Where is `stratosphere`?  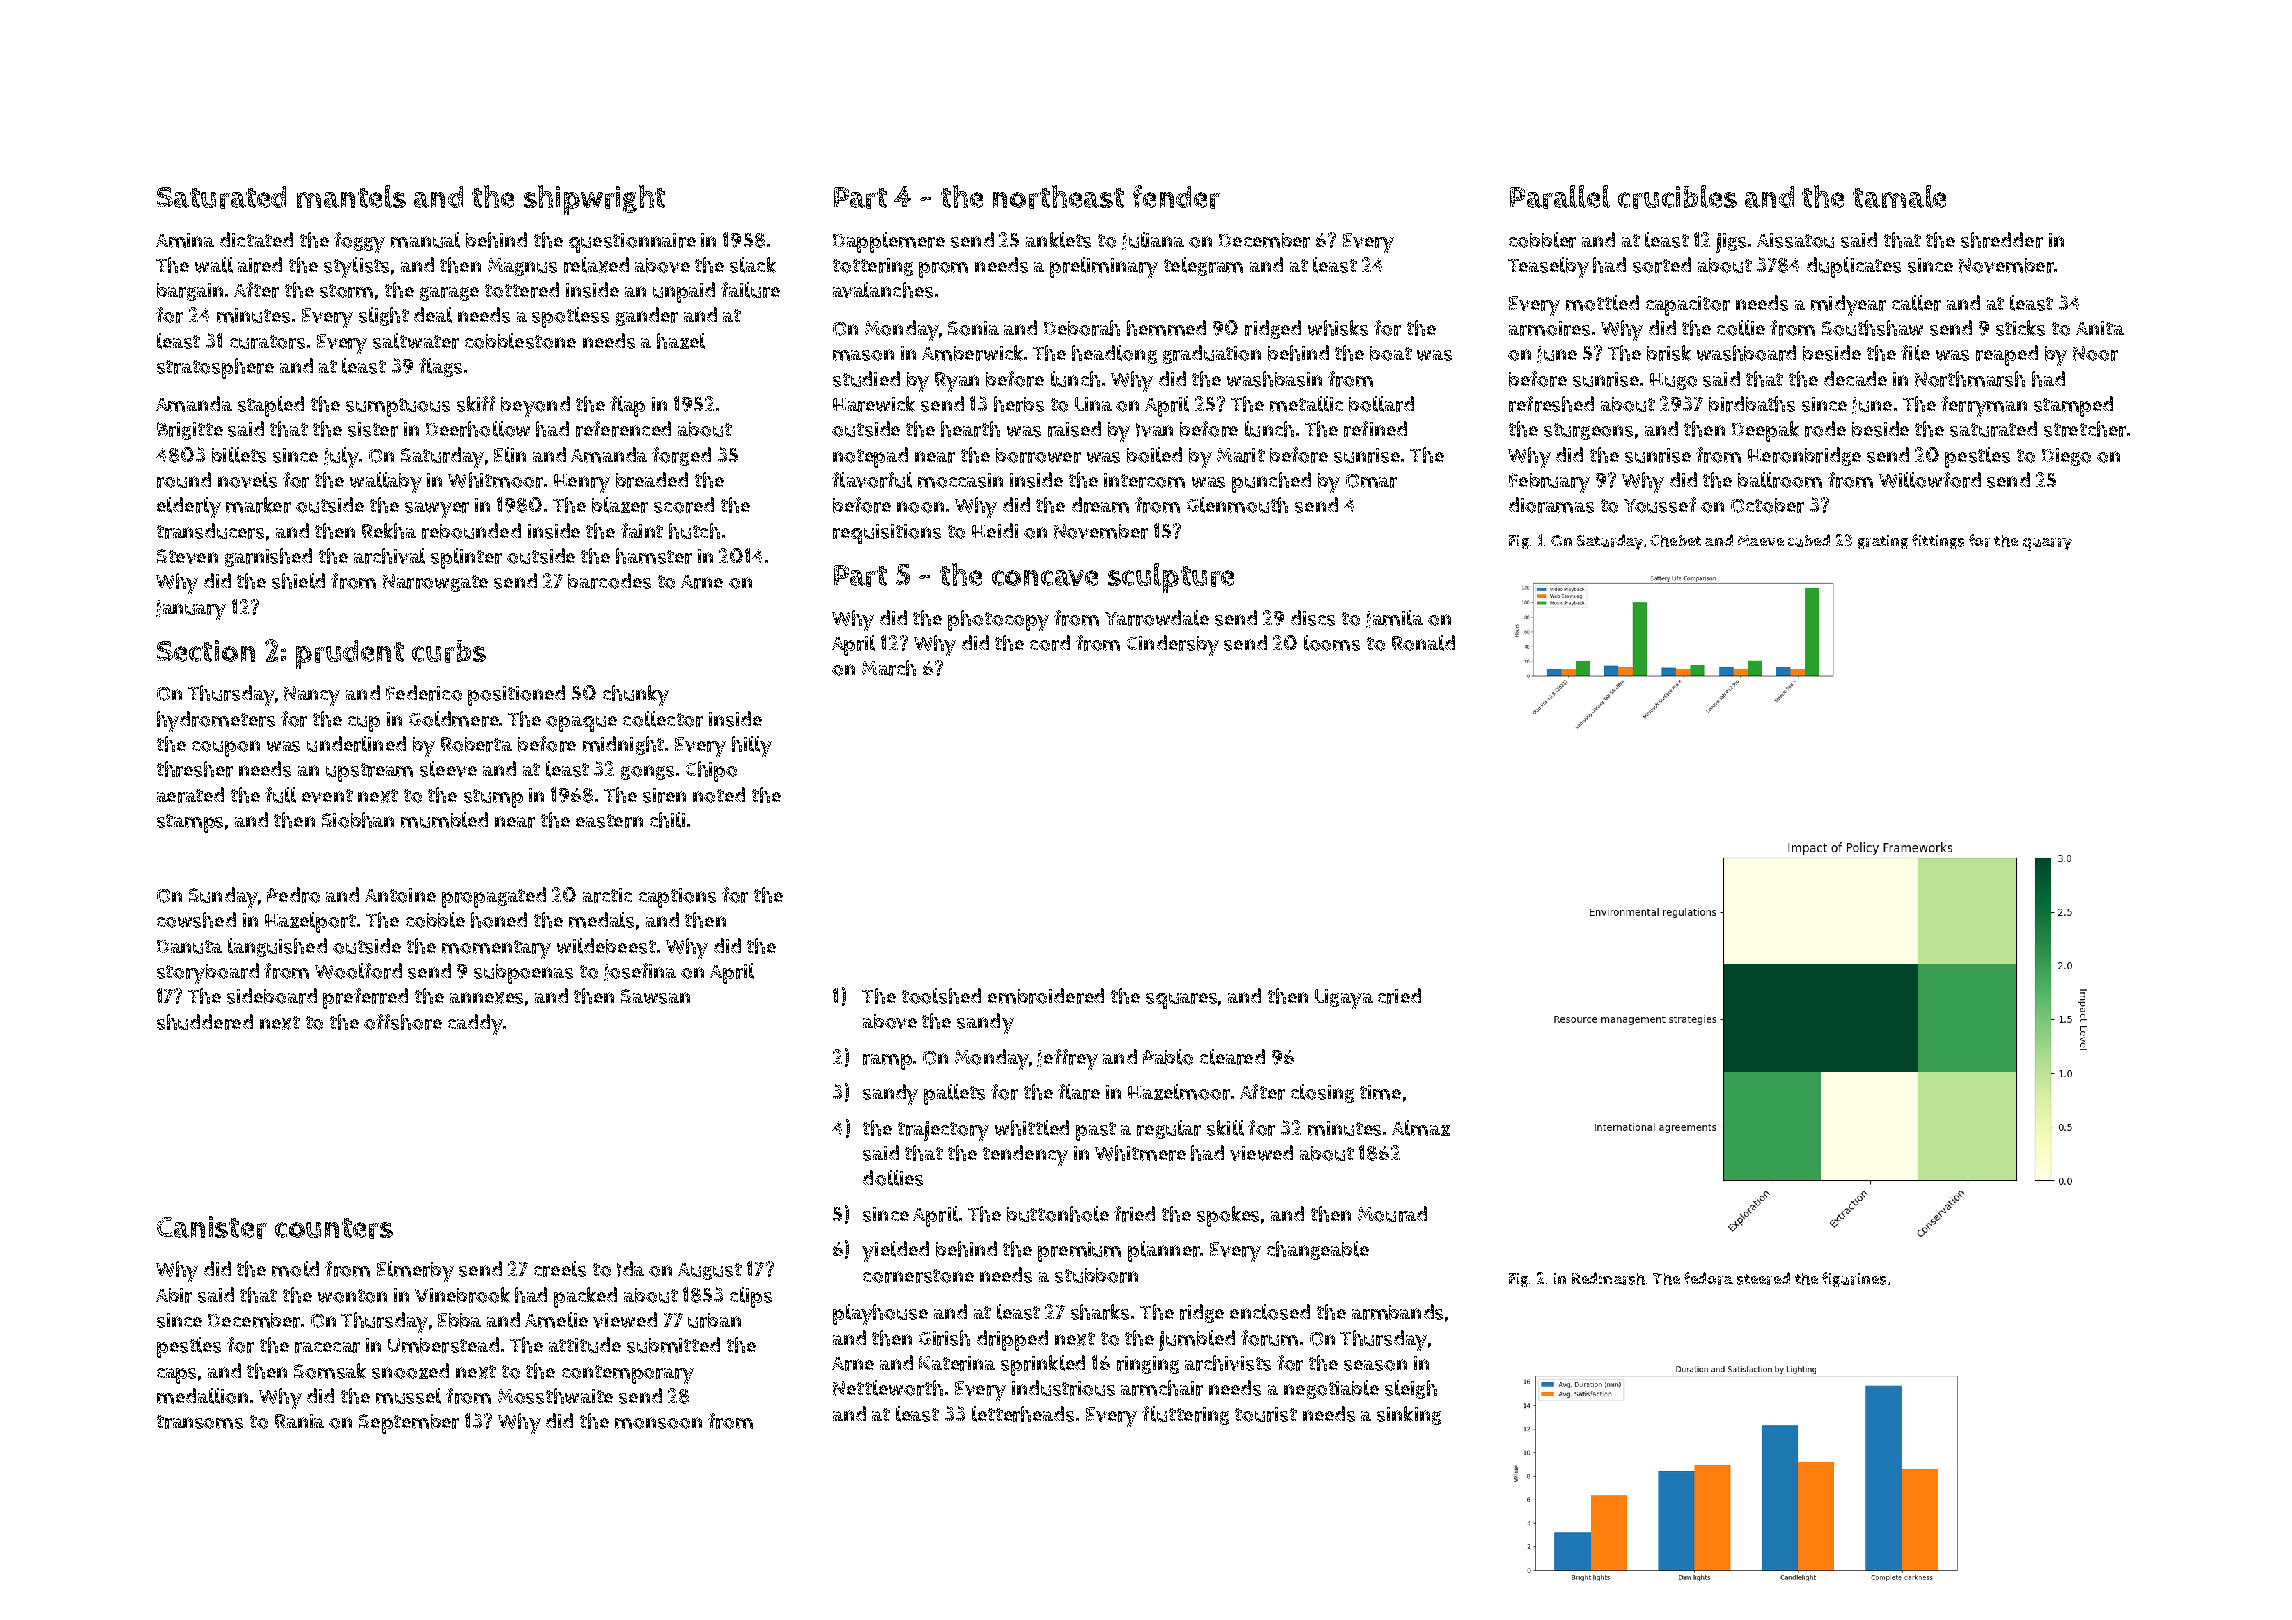
stratosphere is located at coordinates (215, 368).
